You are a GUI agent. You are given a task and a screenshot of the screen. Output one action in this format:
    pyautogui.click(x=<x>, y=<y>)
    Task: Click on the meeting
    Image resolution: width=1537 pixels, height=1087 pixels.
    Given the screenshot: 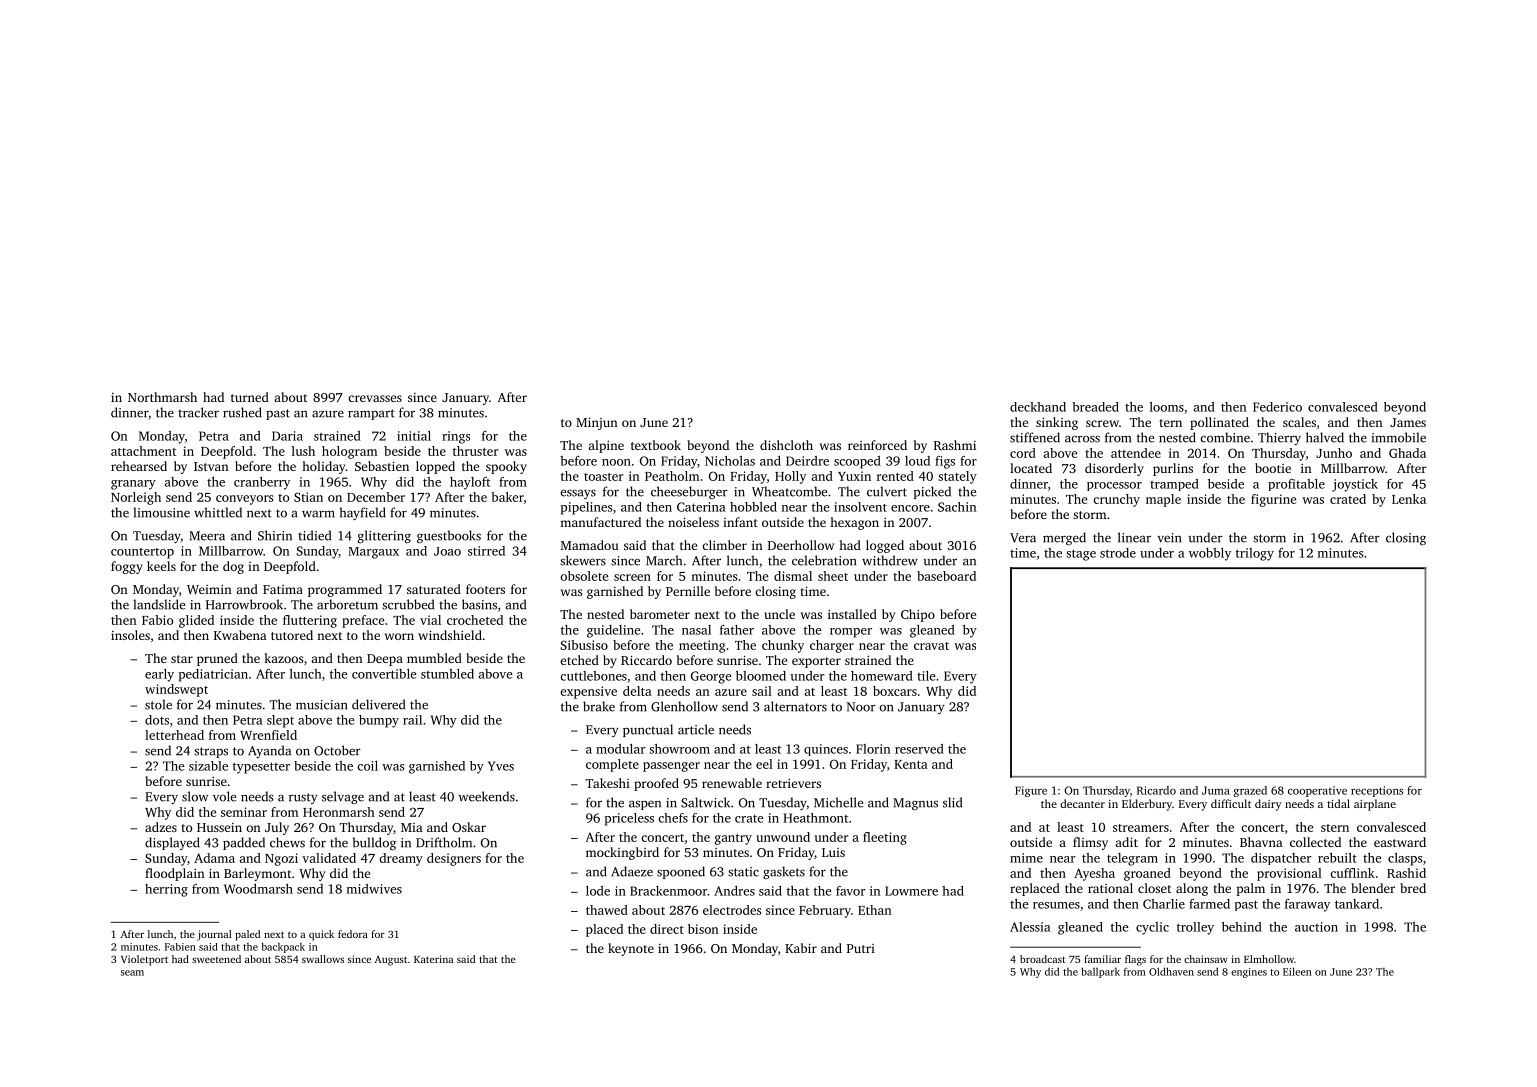 What is the action you would take?
    pyautogui.click(x=702, y=646)
